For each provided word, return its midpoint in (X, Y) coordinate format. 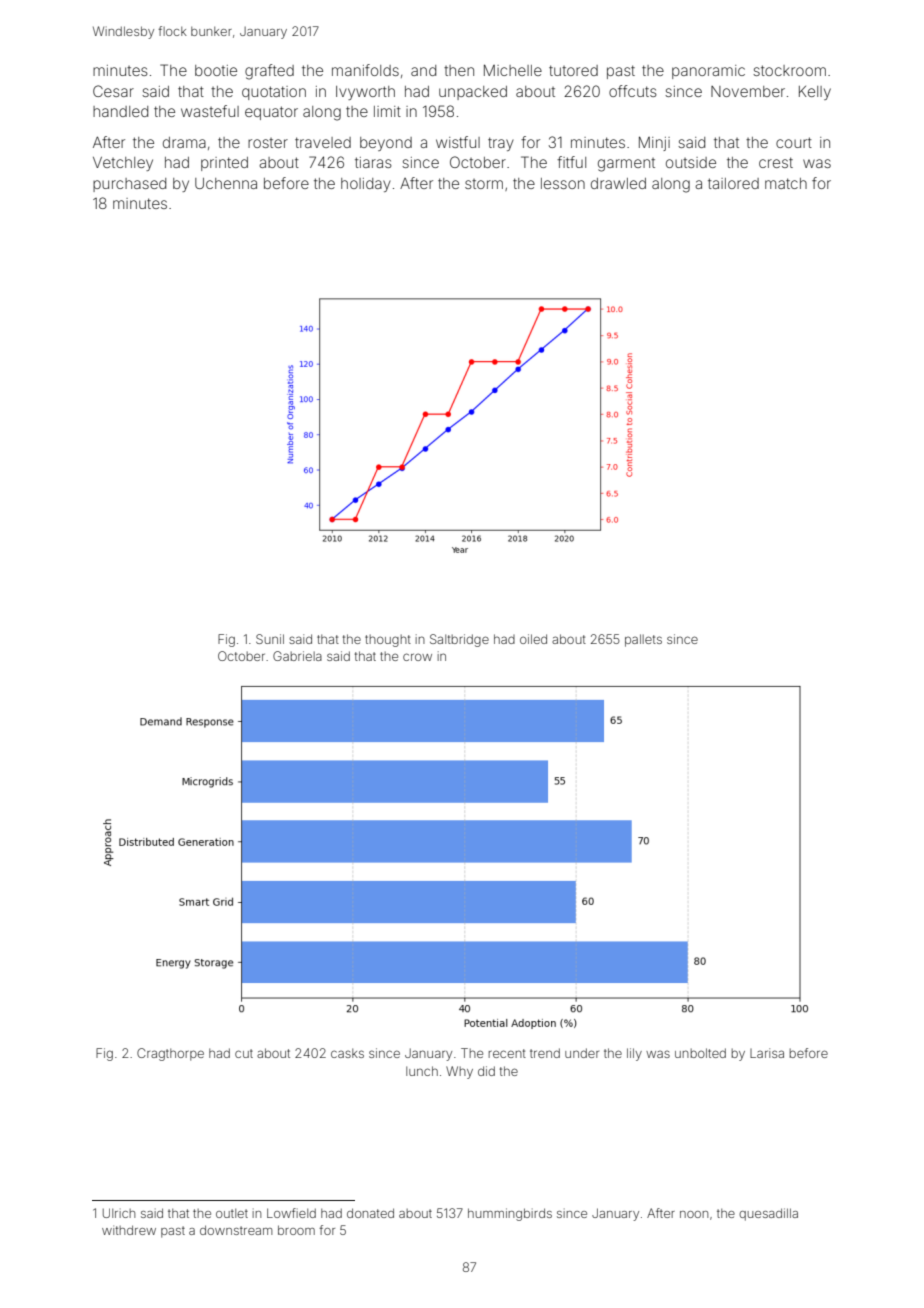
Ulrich (119, 1213)
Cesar (113, 91)
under (582, 1053)
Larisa (767, 1053)
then (459, 70)
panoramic (708, 72)
